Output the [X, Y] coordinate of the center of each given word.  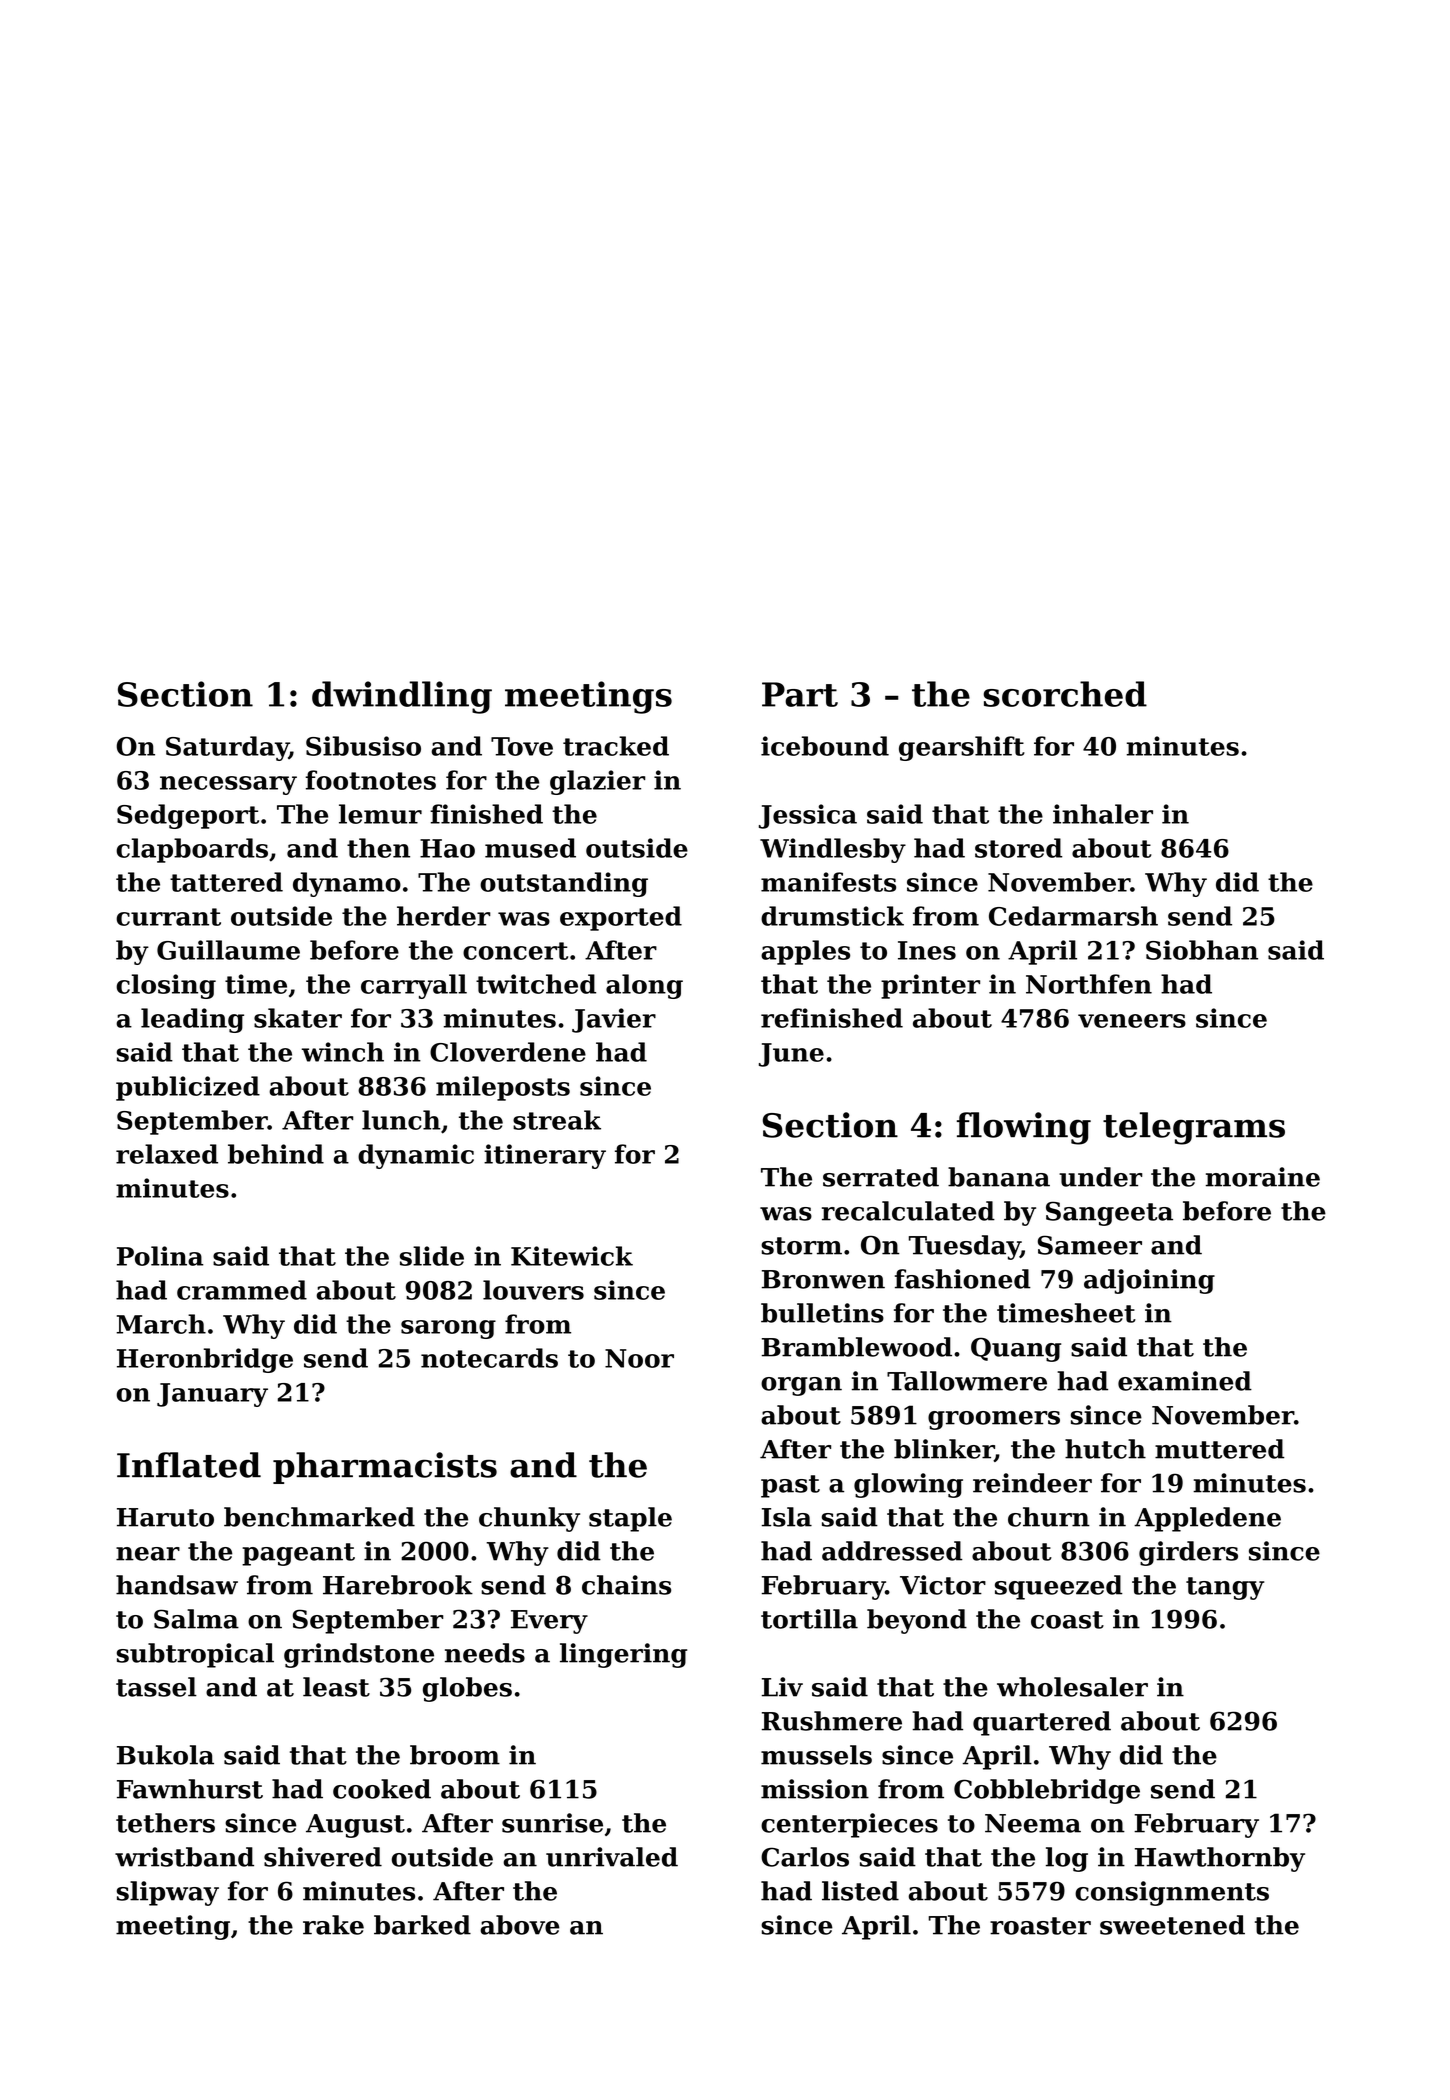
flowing [1024, 1128]
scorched [1065, 694]
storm [801, 1246]
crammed [242, 1290]
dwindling [402, 697]
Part [800, 694]
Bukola [165, 1755]
